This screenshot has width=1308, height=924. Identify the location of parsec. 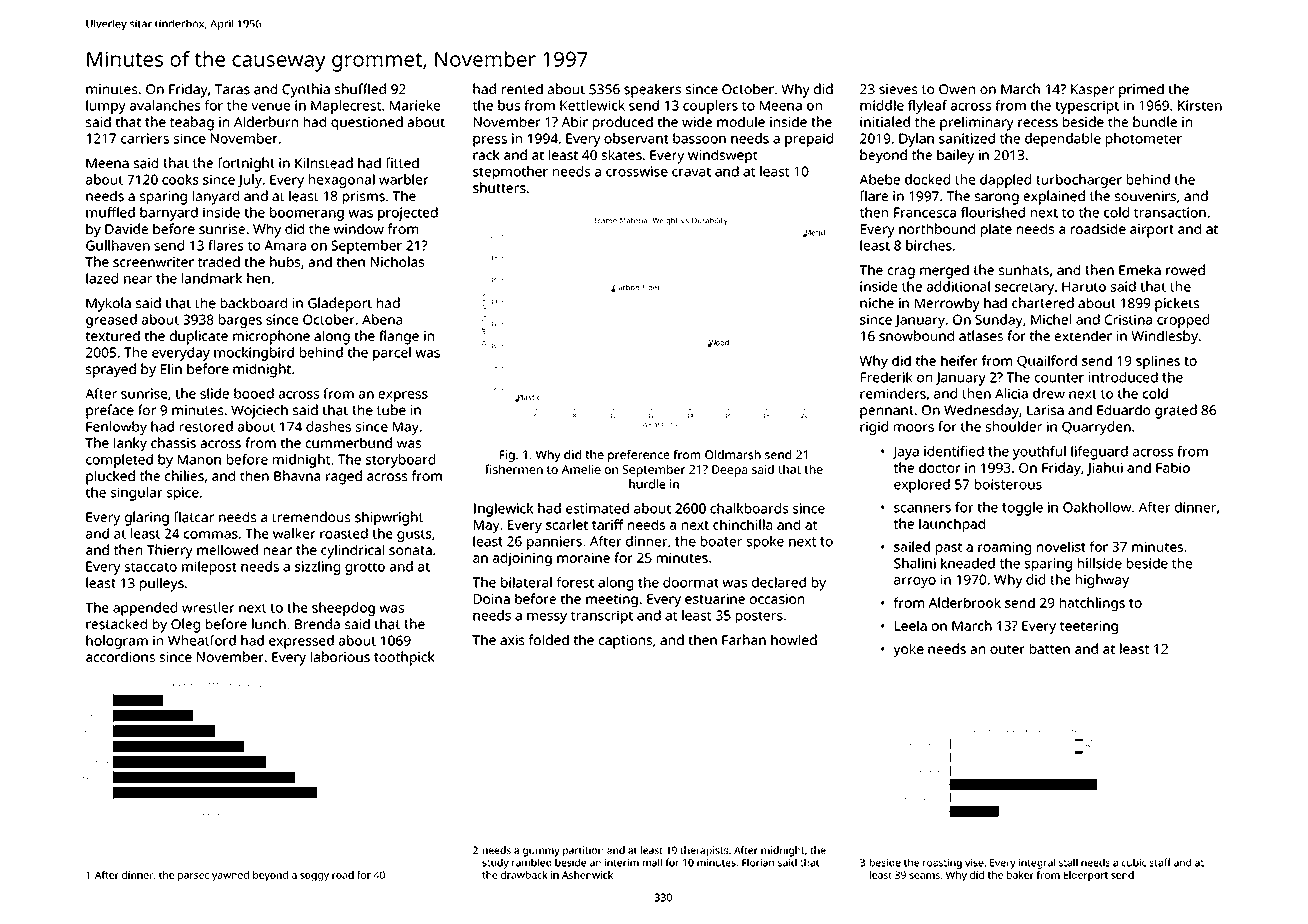
(193, 877).
